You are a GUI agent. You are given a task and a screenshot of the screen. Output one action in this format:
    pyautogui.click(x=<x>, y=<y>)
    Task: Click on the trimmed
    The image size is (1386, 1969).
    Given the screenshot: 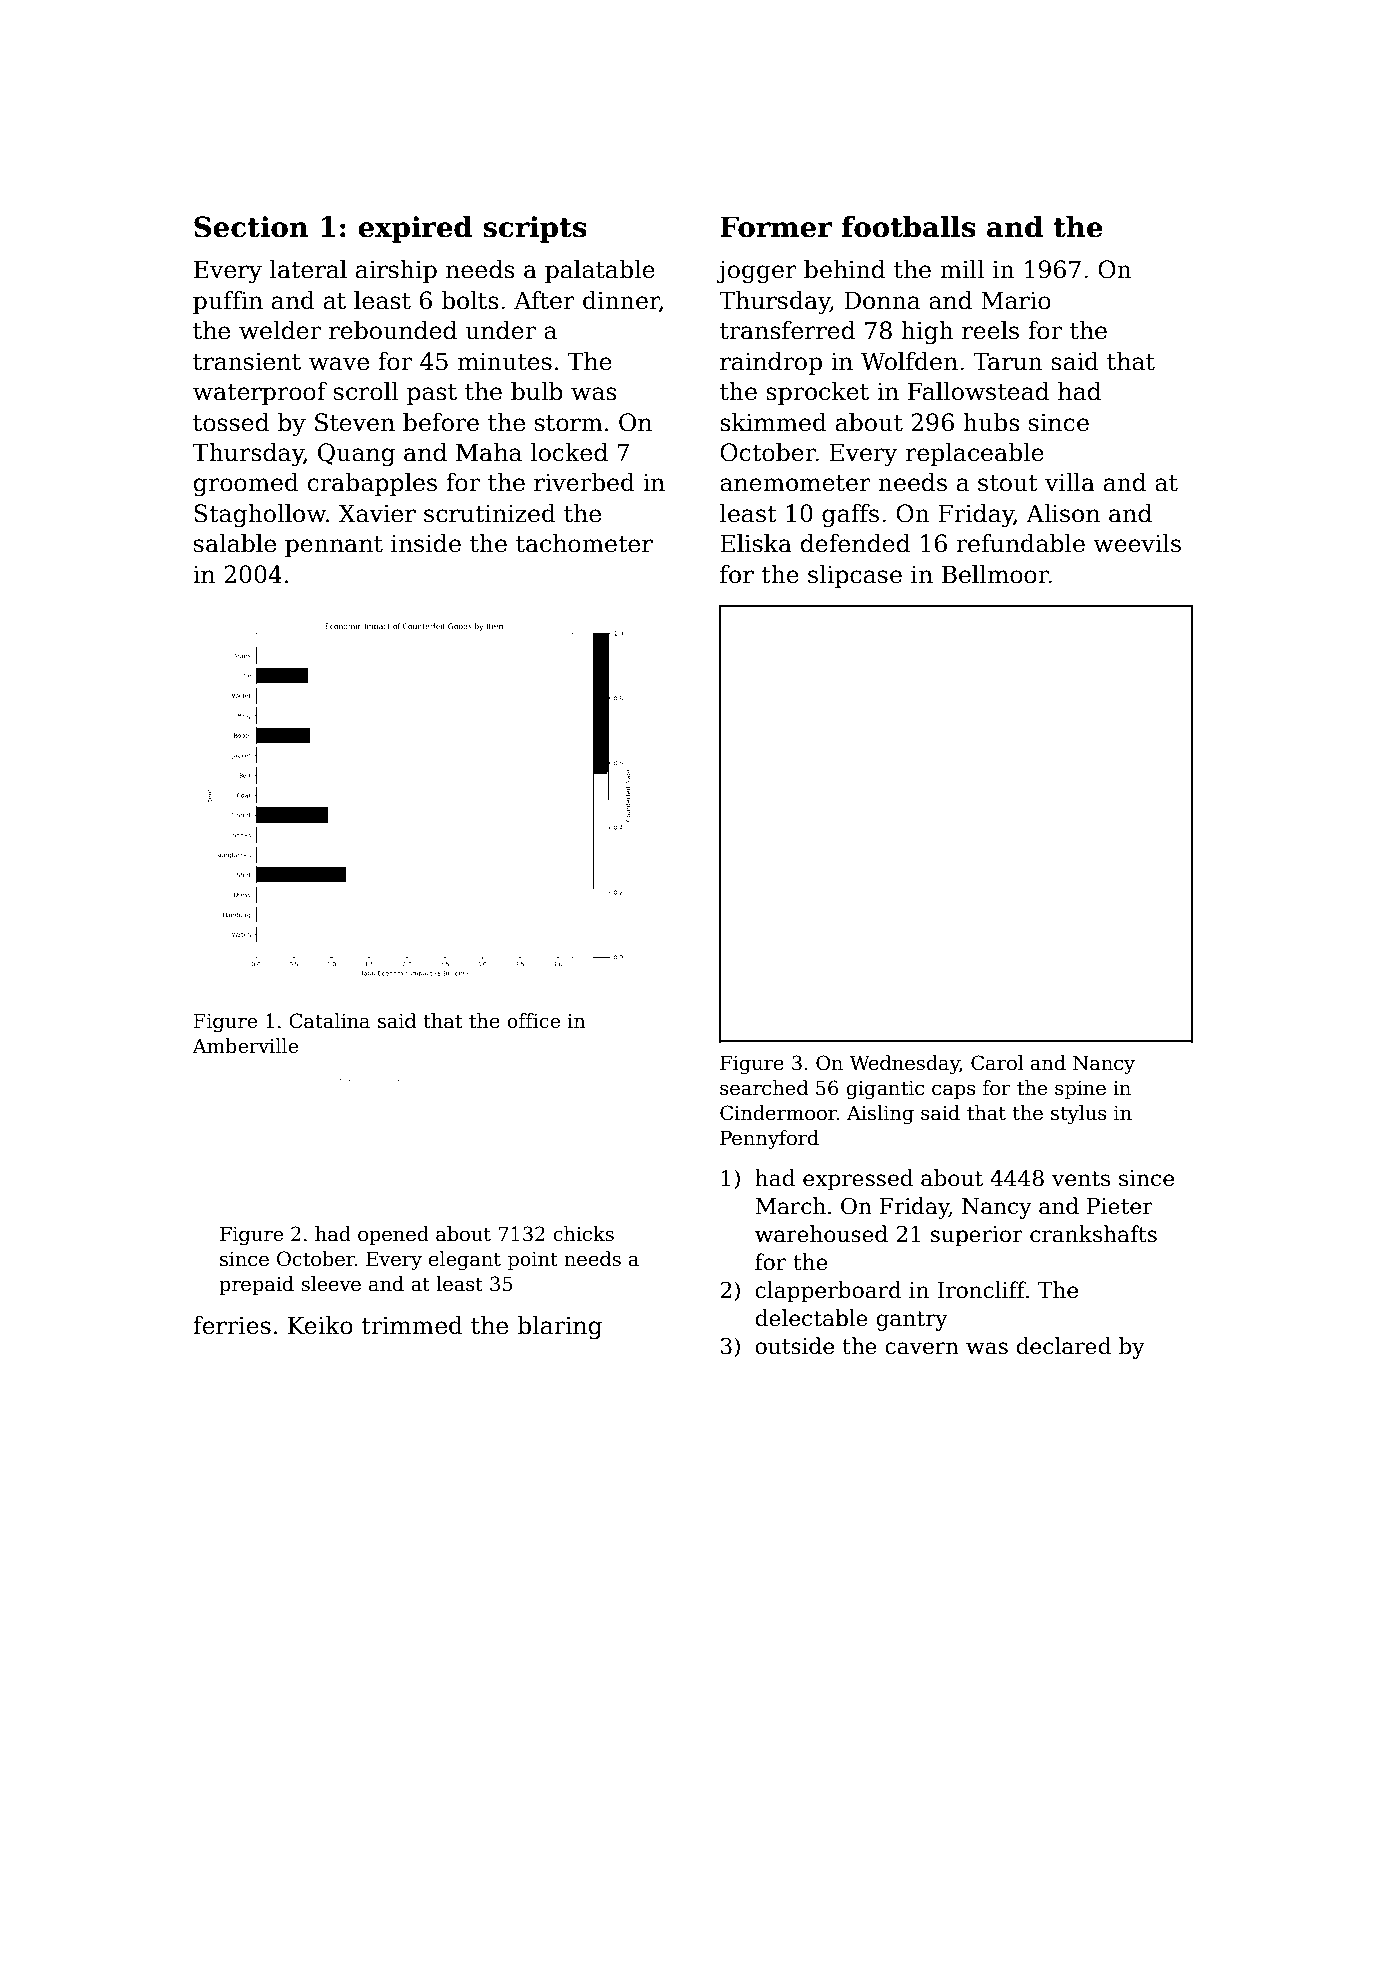 What is the action you would take?
    pyautogui.click(x=412, y=1325)
